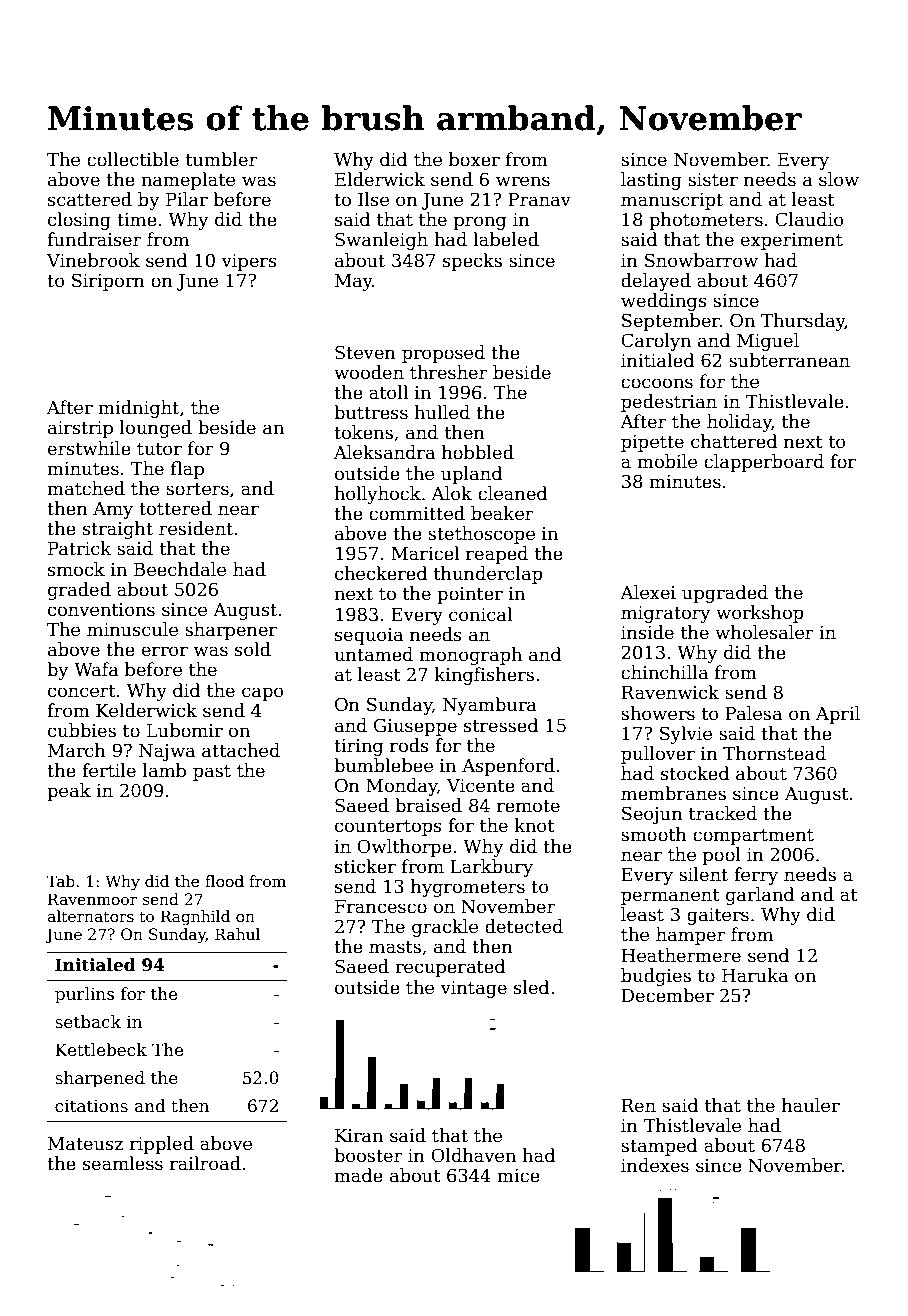  What do you see at coordinates (488, 575) in the screenshot?
I see `thunderclap` at bounding box center [488, 575].
